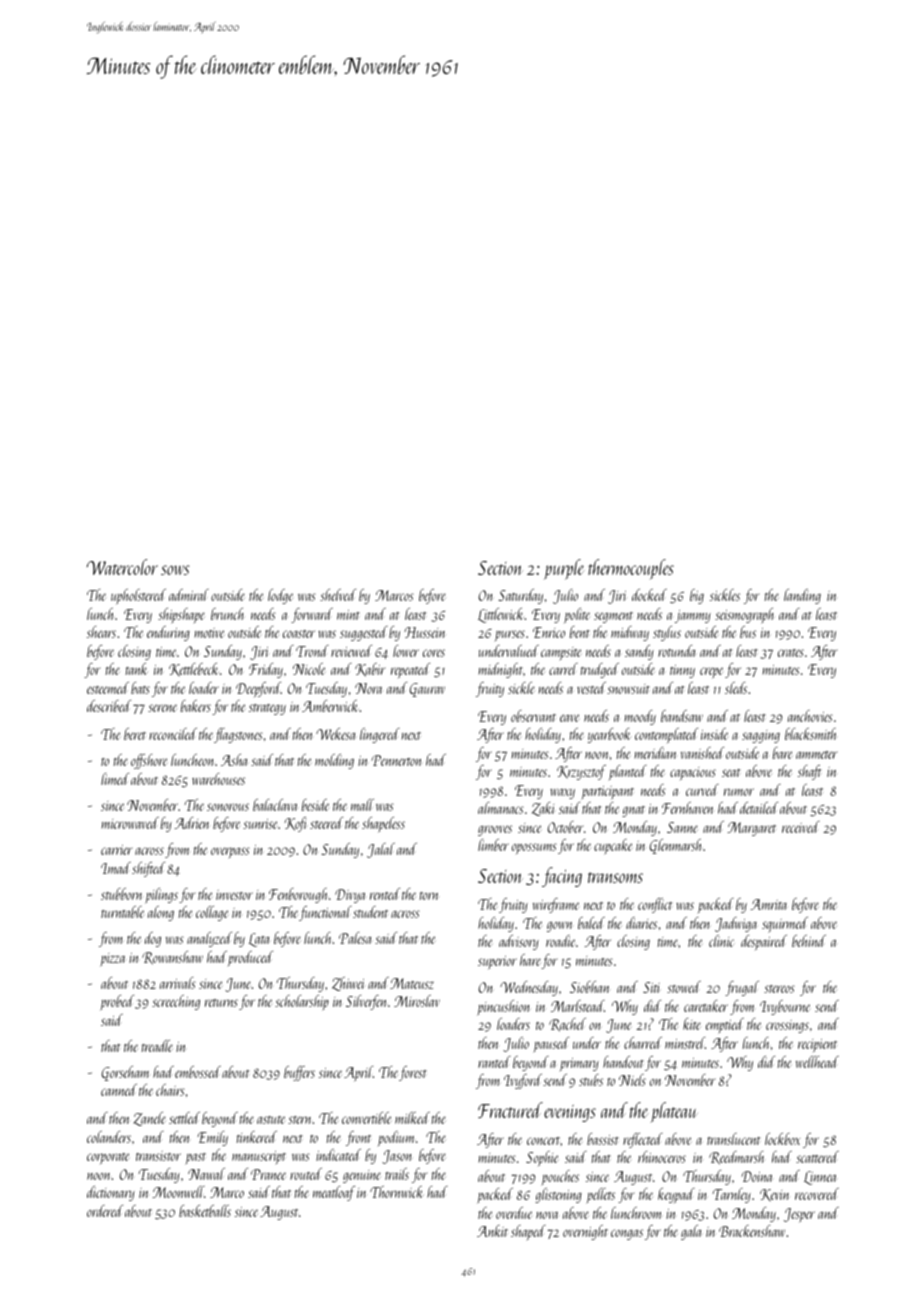  I want to click on Ankit, so click(492, 1231).
